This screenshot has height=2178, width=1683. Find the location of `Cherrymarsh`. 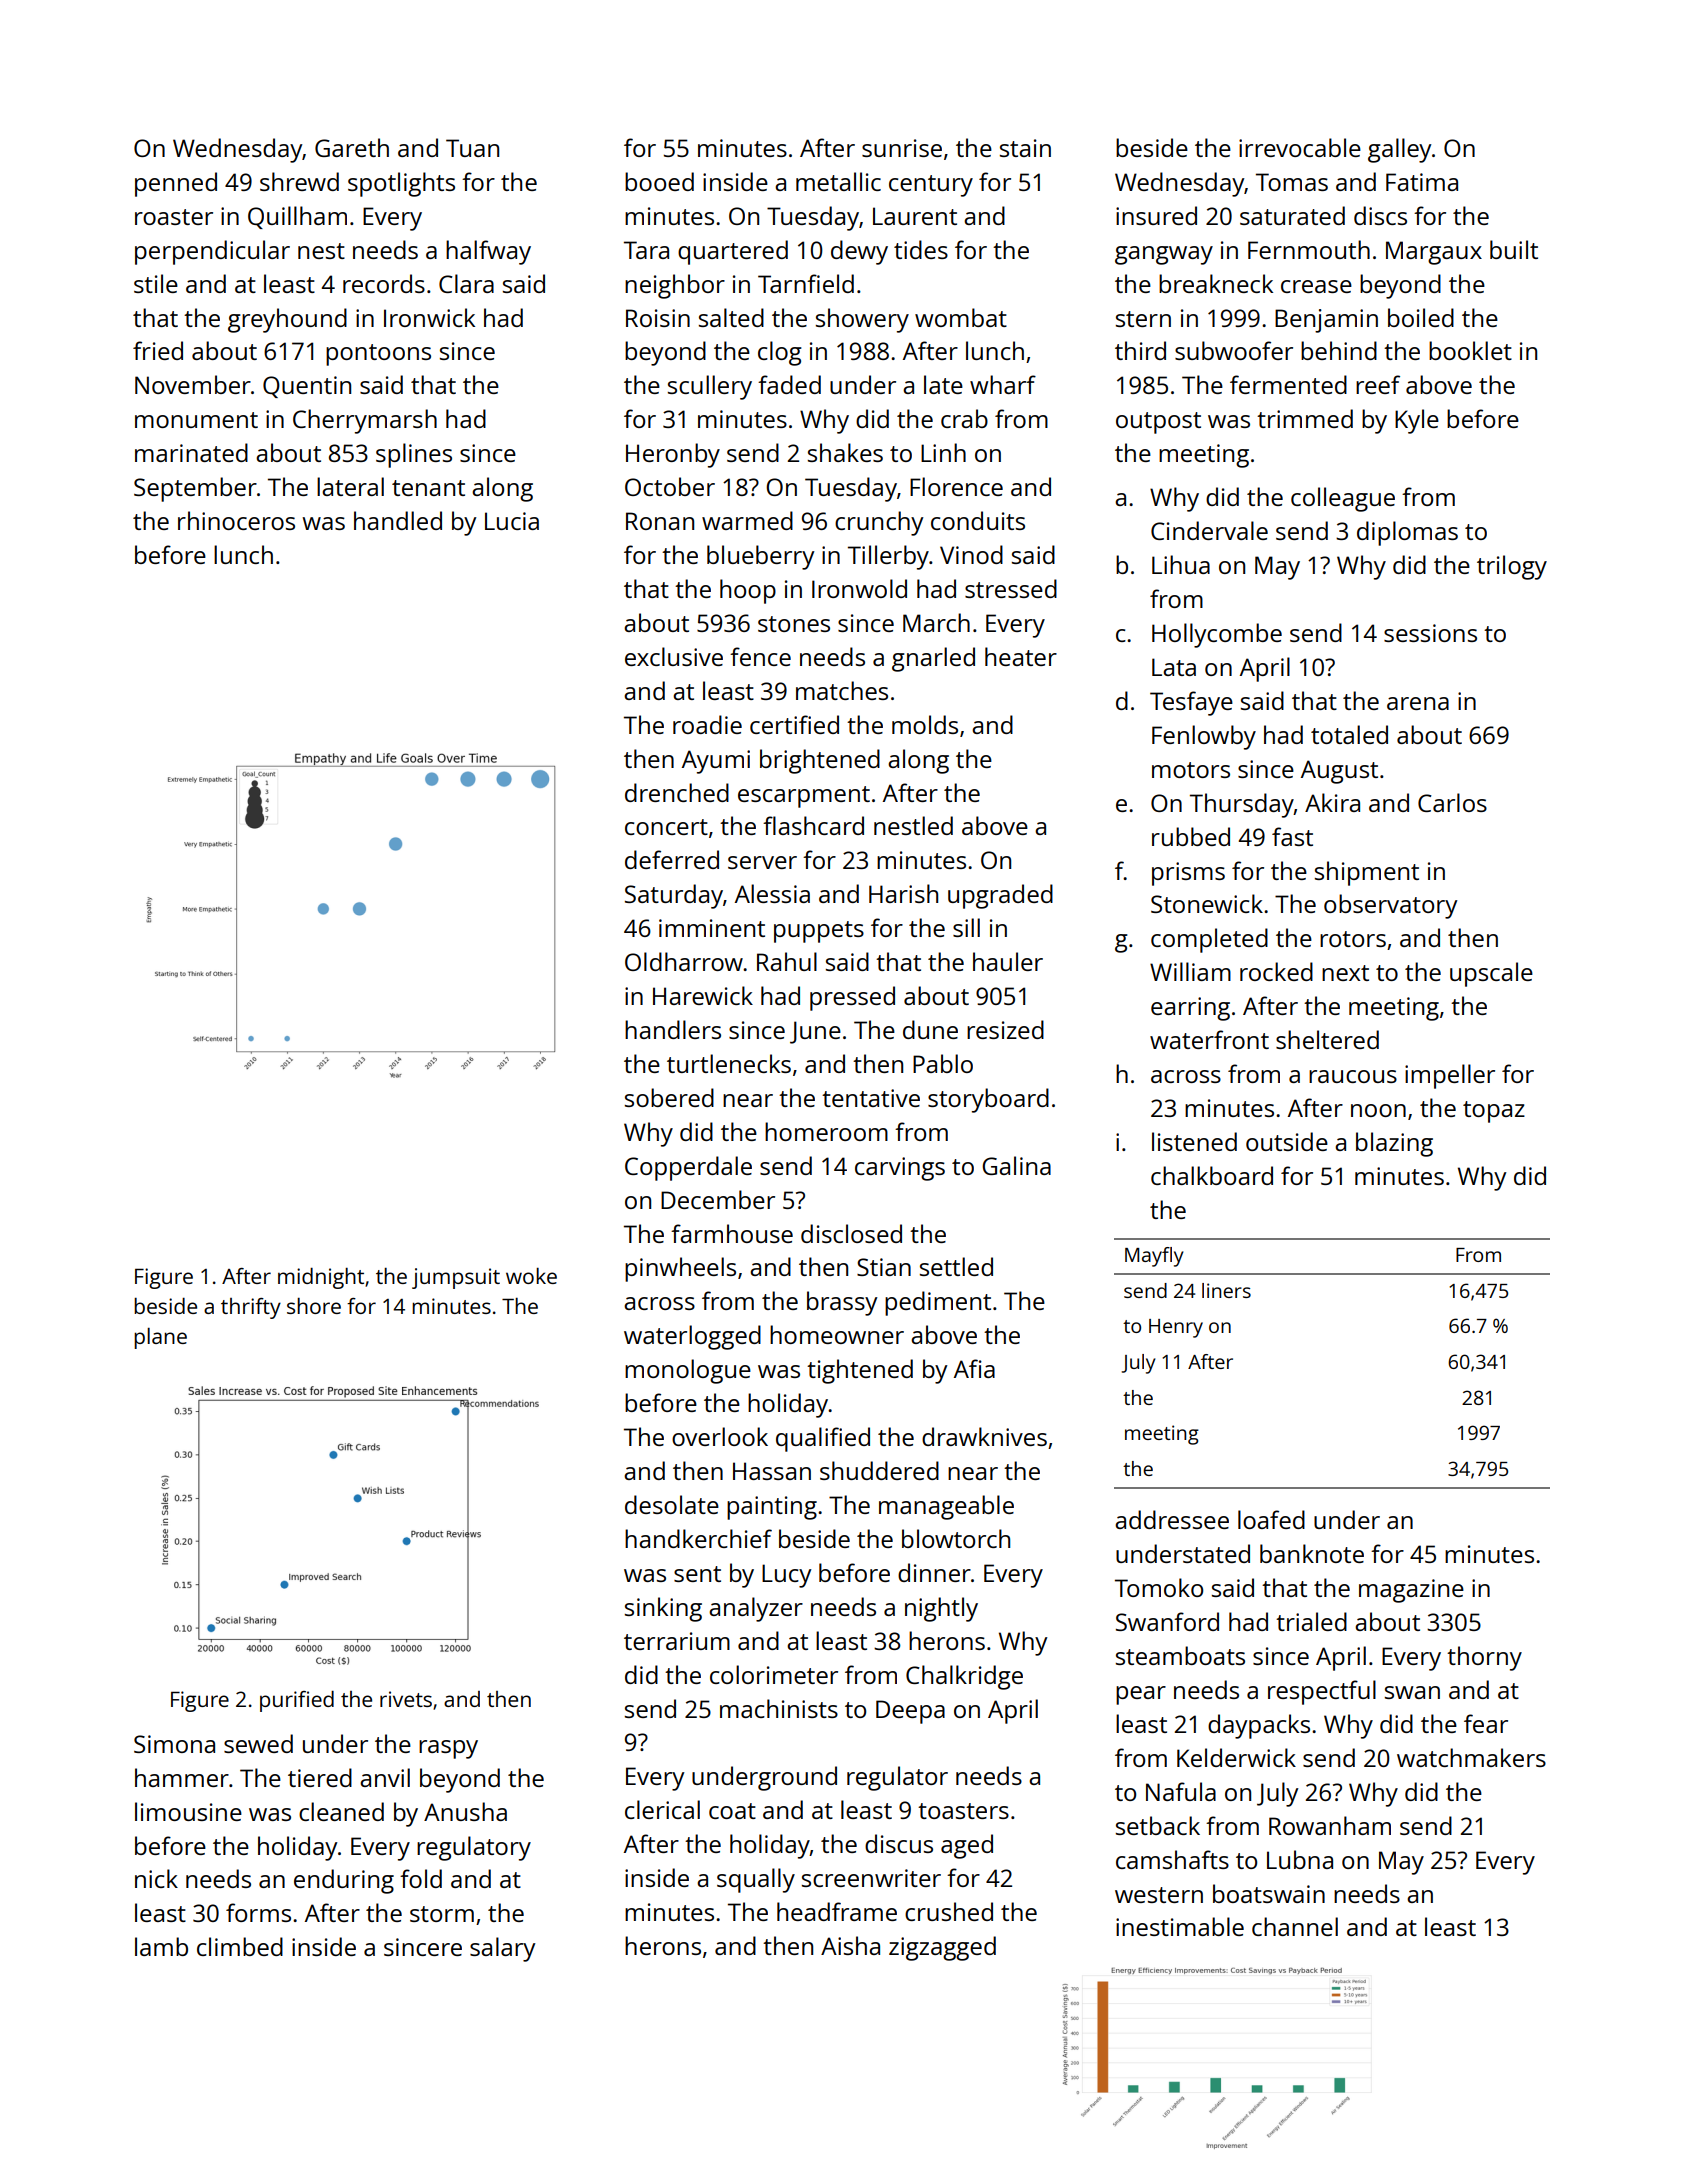

Cherrymarsh is located at coordinates (365, 421).
